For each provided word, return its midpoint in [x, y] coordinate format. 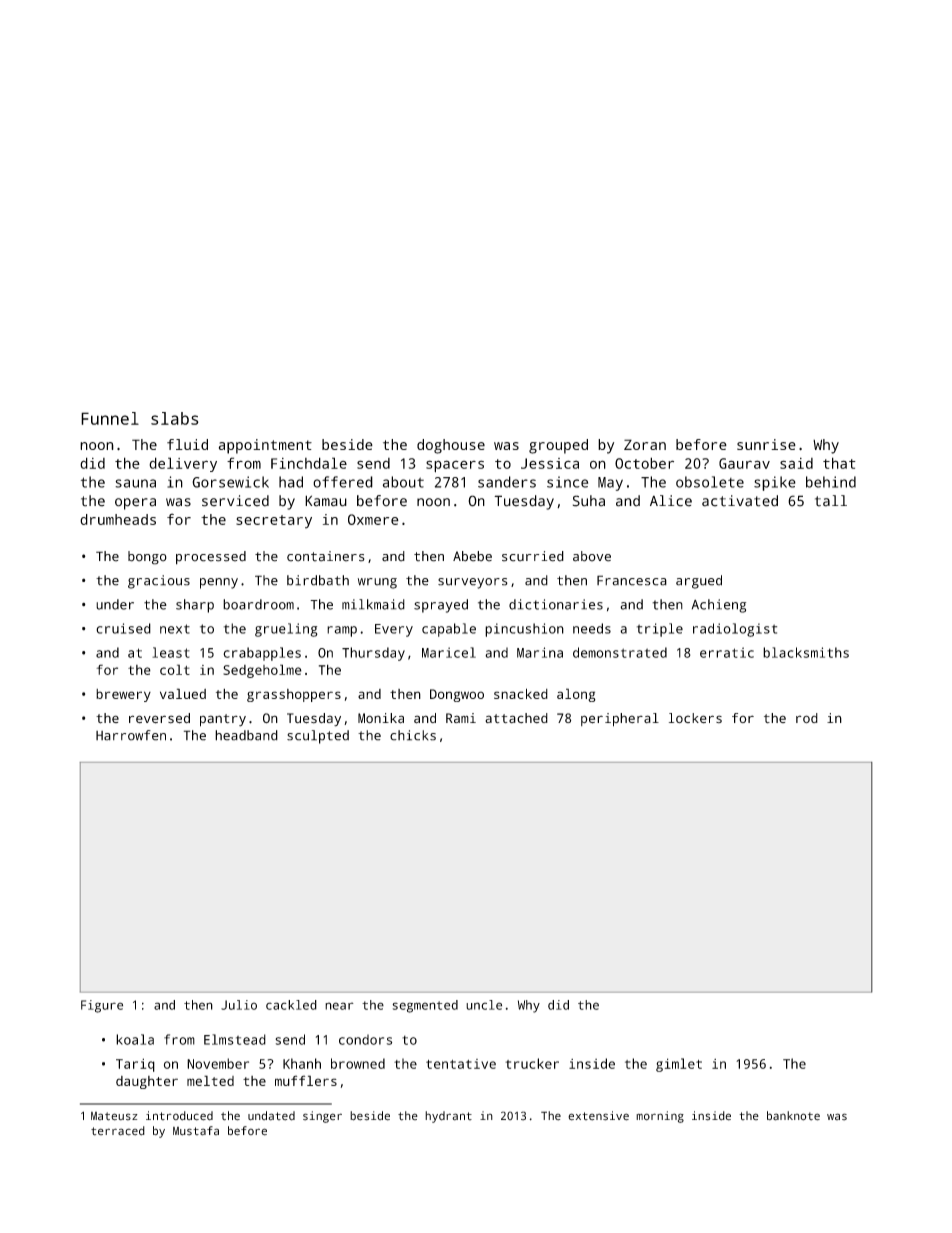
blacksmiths [806, 652]
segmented [425, 1006]
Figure [102, 1006]
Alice [671, 501]
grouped [558, 446]
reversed [159, 718]
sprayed [441, 606]
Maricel [449, 652]
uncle [484, 1005]
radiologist [735, 630]
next [175, 629]
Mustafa [196, 1131]
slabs [175, 418]
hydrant [448, 1117]
